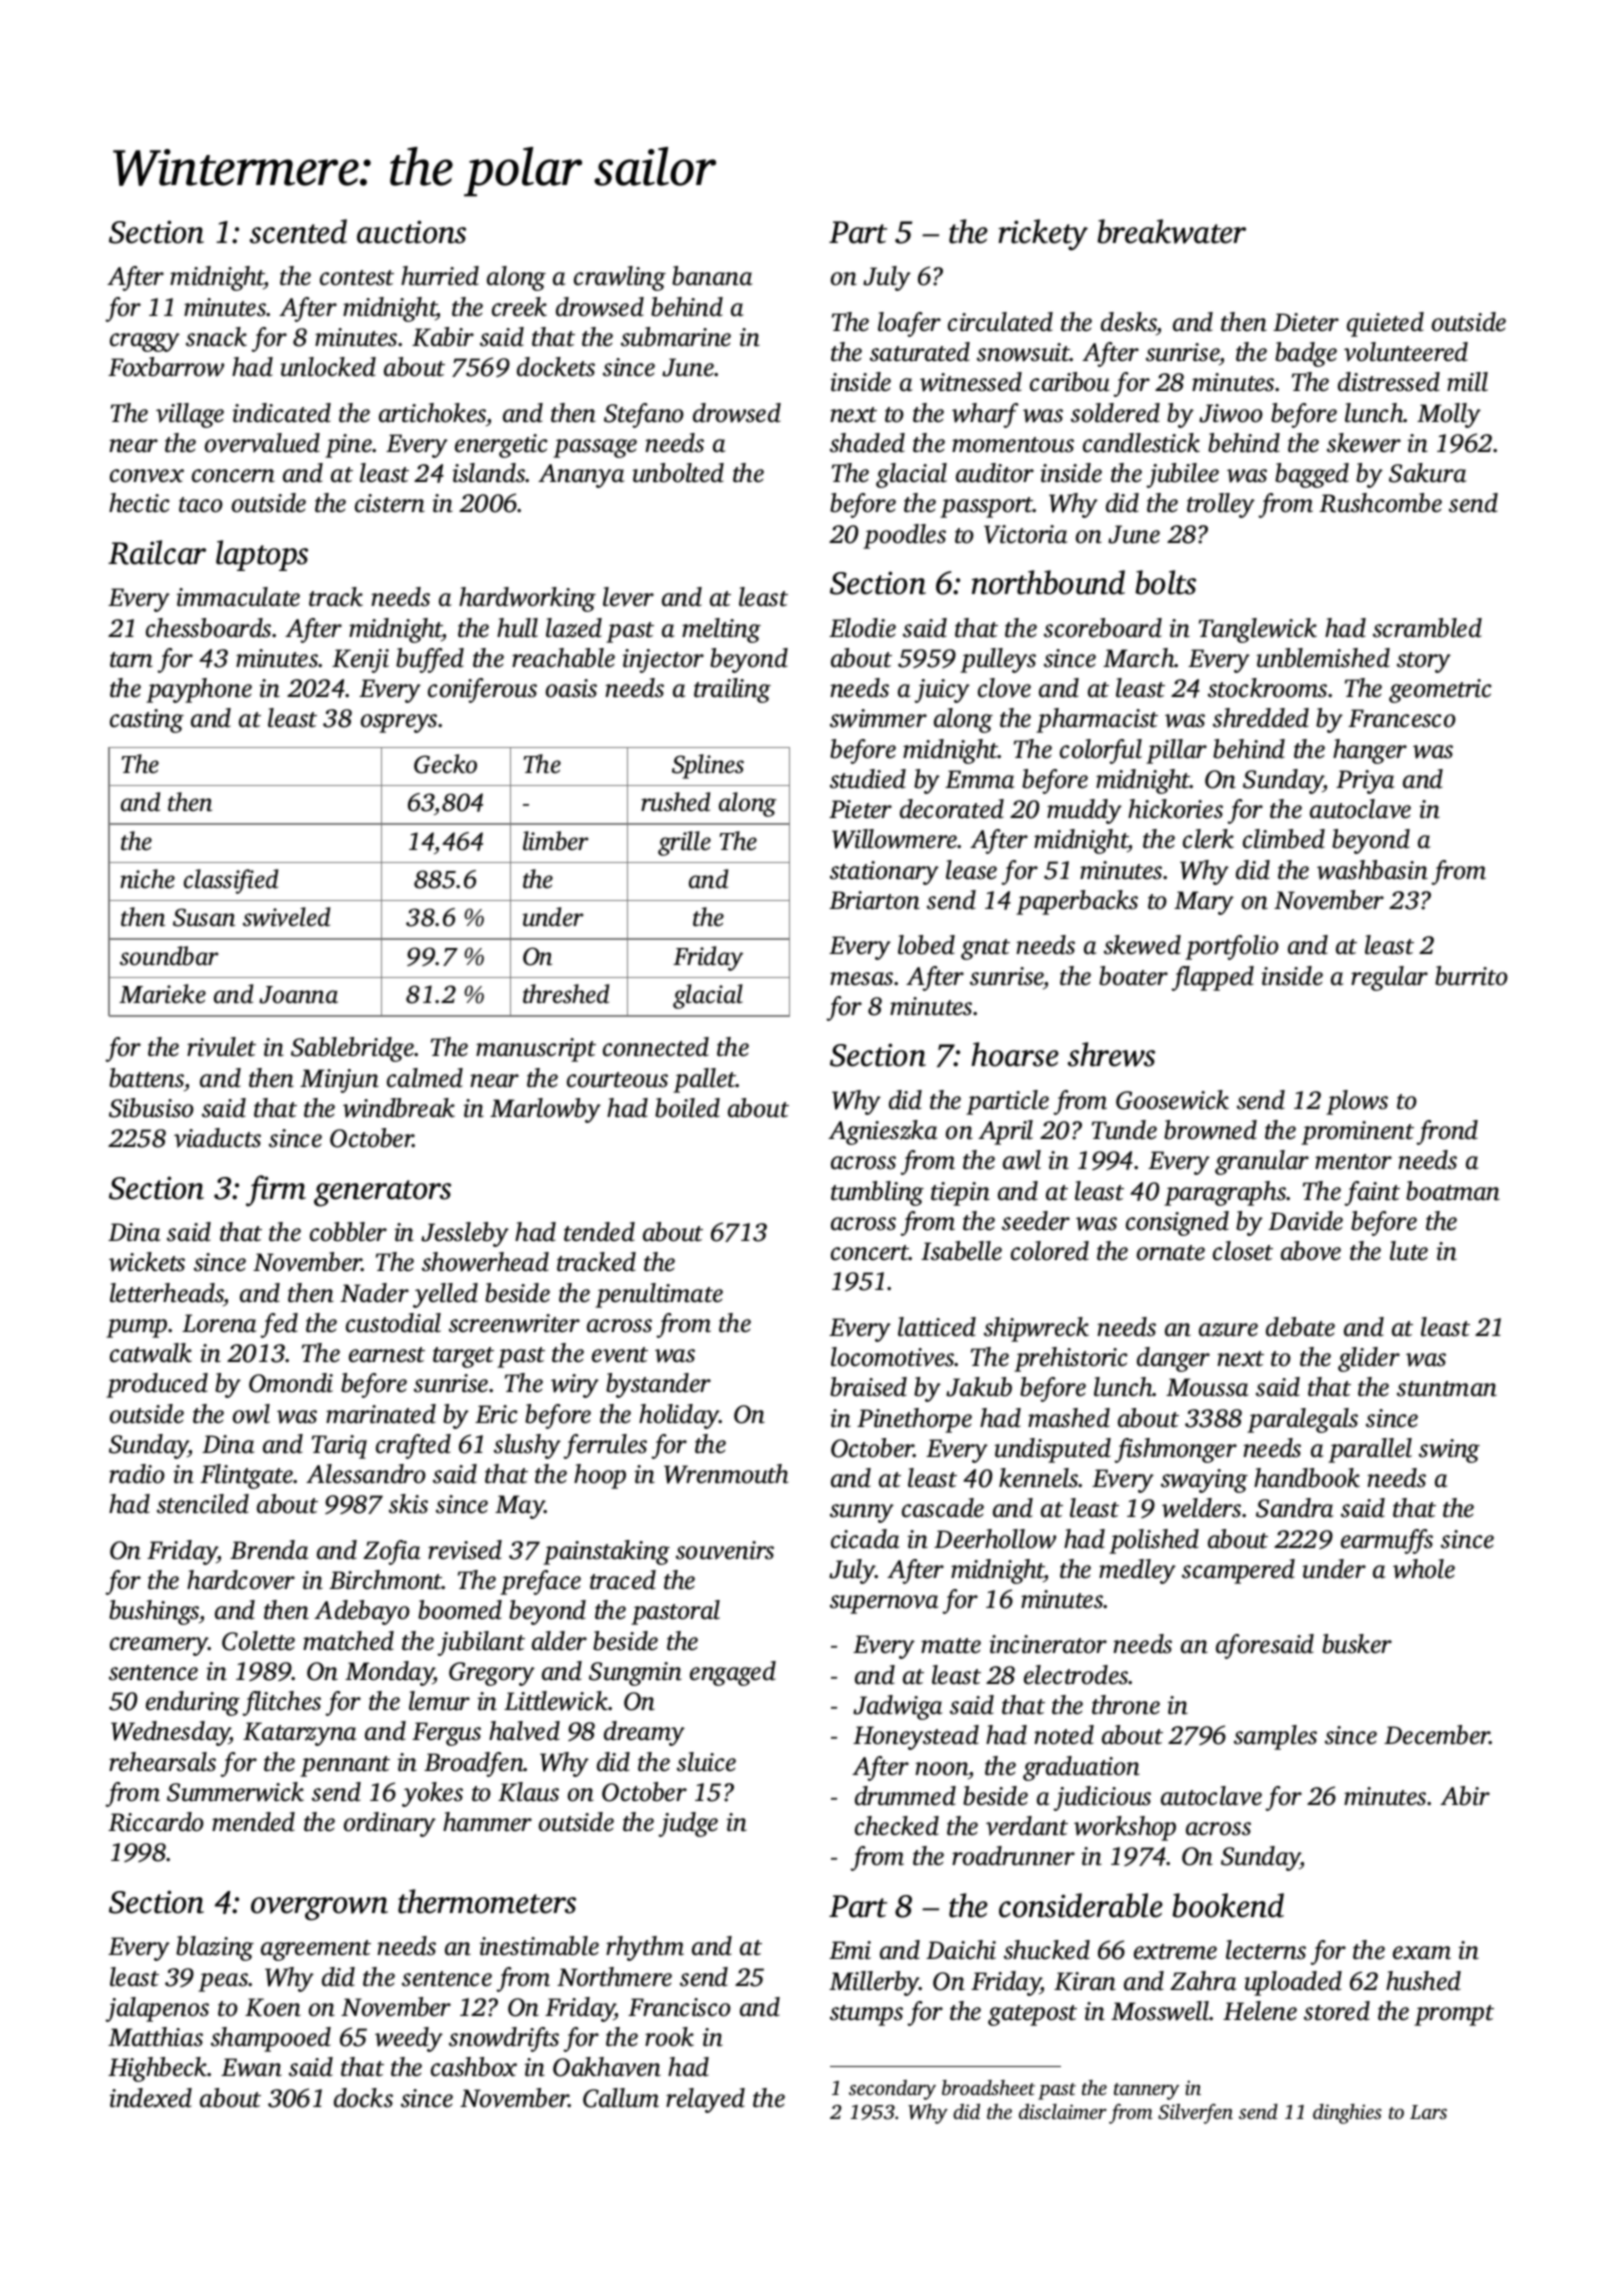  Describe the element at coordinates (1437, 1735) in the screenshot. I see `December` at that location.
